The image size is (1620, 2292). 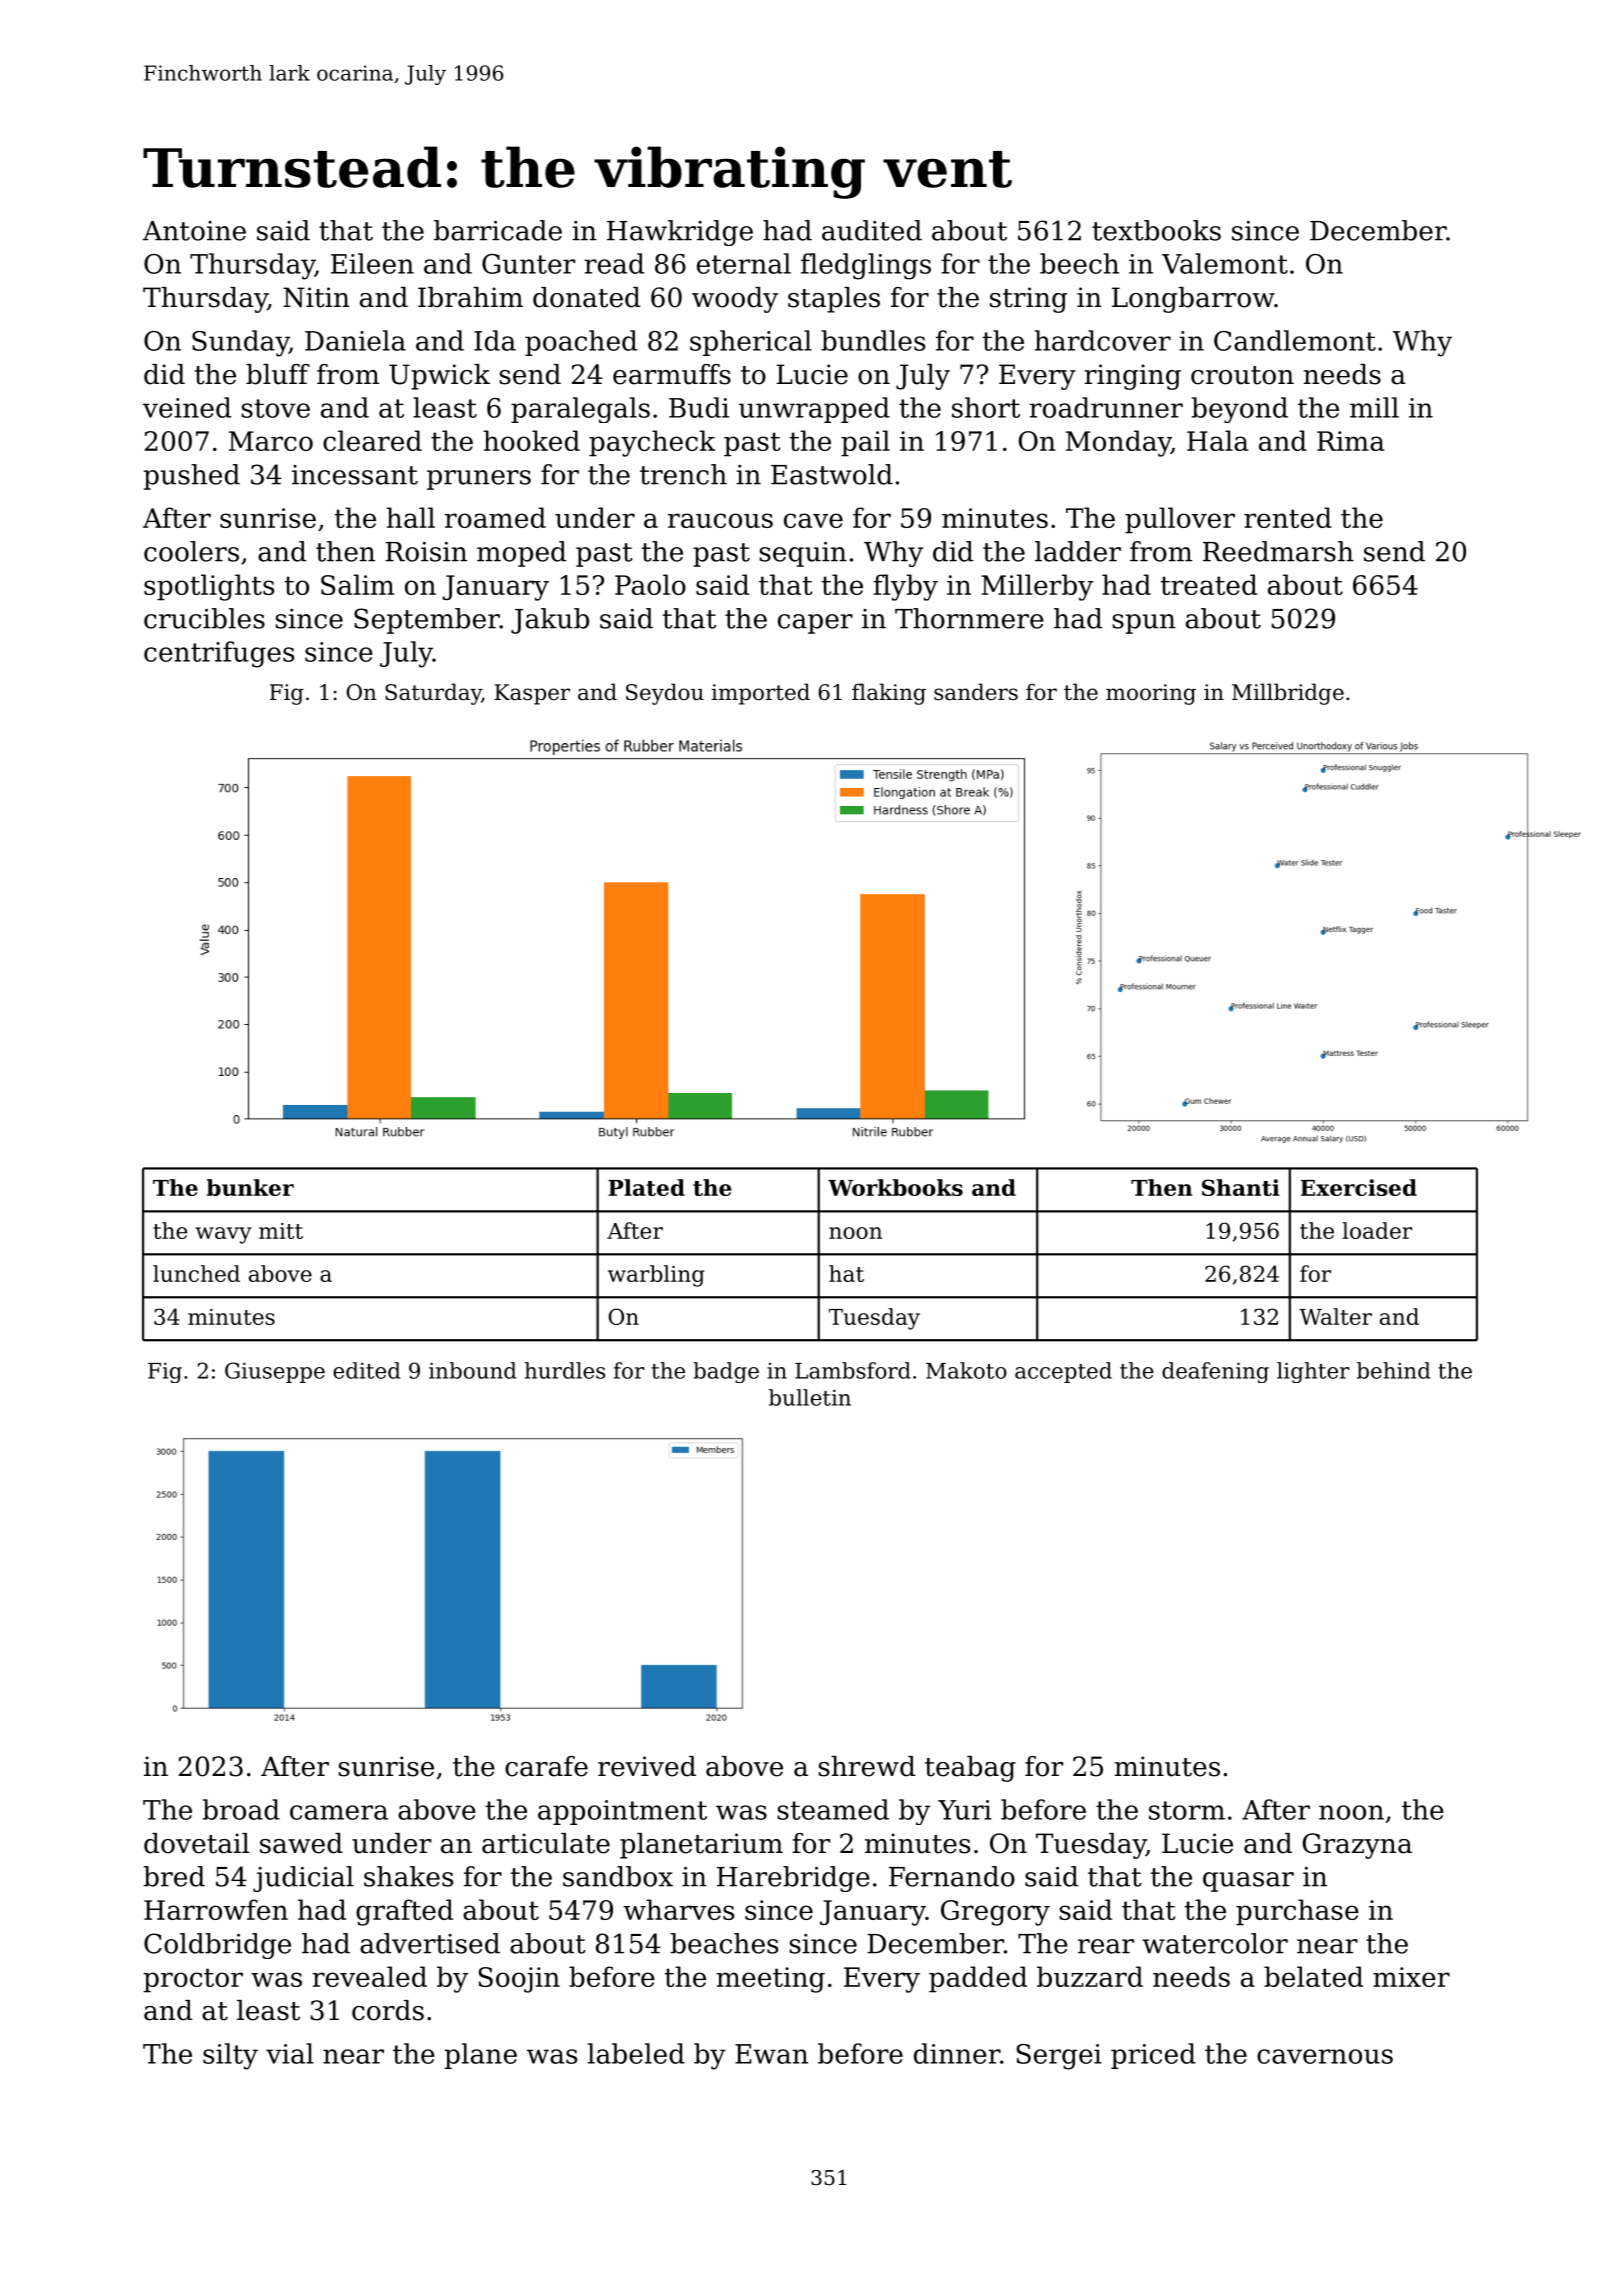 What do you see at coordinates (339, 1812) in the screenshot?
I see `camera` at bounding box center [339, 1812].
